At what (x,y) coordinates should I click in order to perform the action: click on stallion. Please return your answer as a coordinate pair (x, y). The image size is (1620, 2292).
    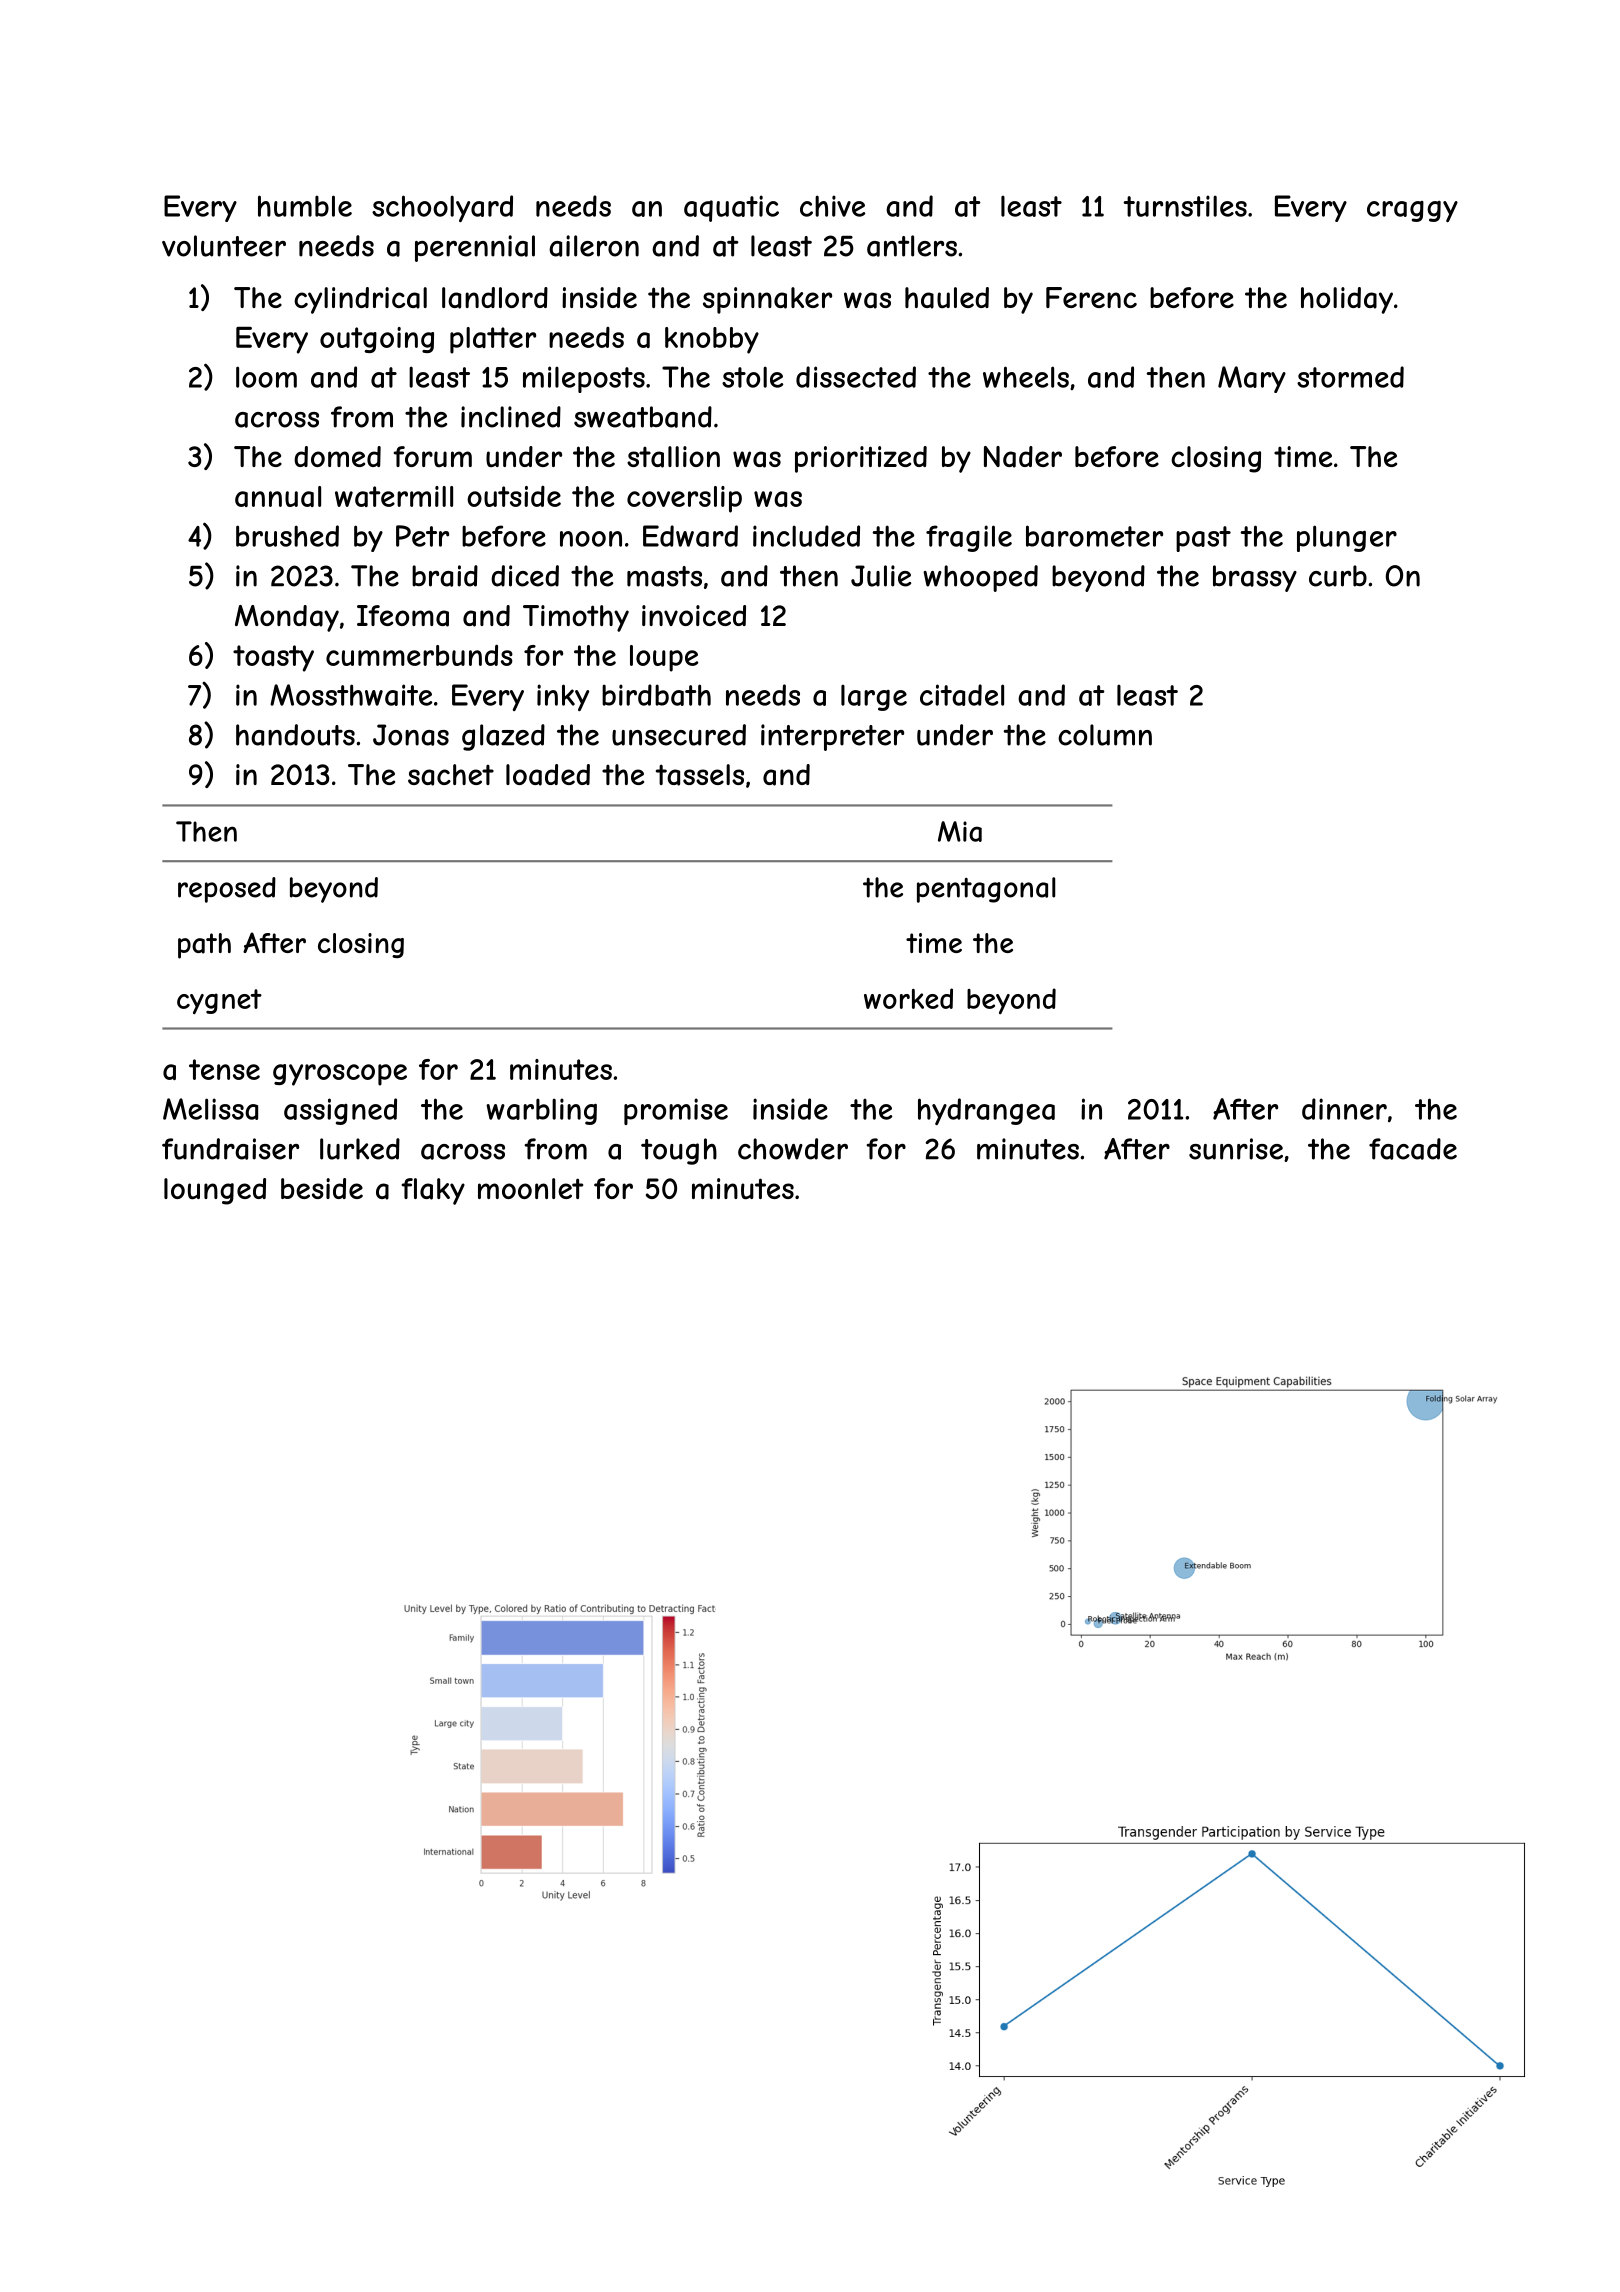
    Looking at the image, I should click on (673, 457).
